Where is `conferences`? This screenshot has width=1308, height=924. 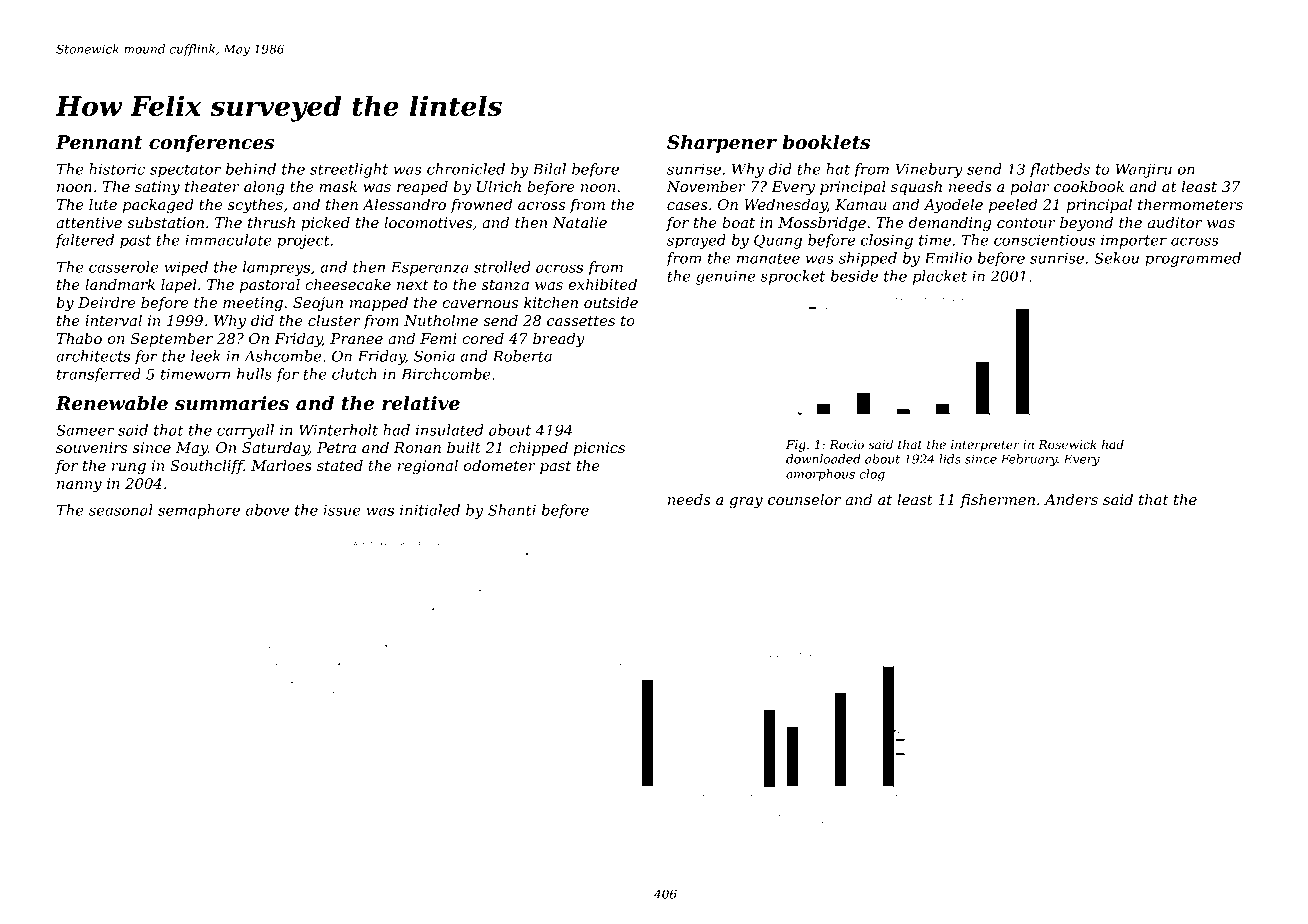
conferences is located at coordinates (211, 144).
